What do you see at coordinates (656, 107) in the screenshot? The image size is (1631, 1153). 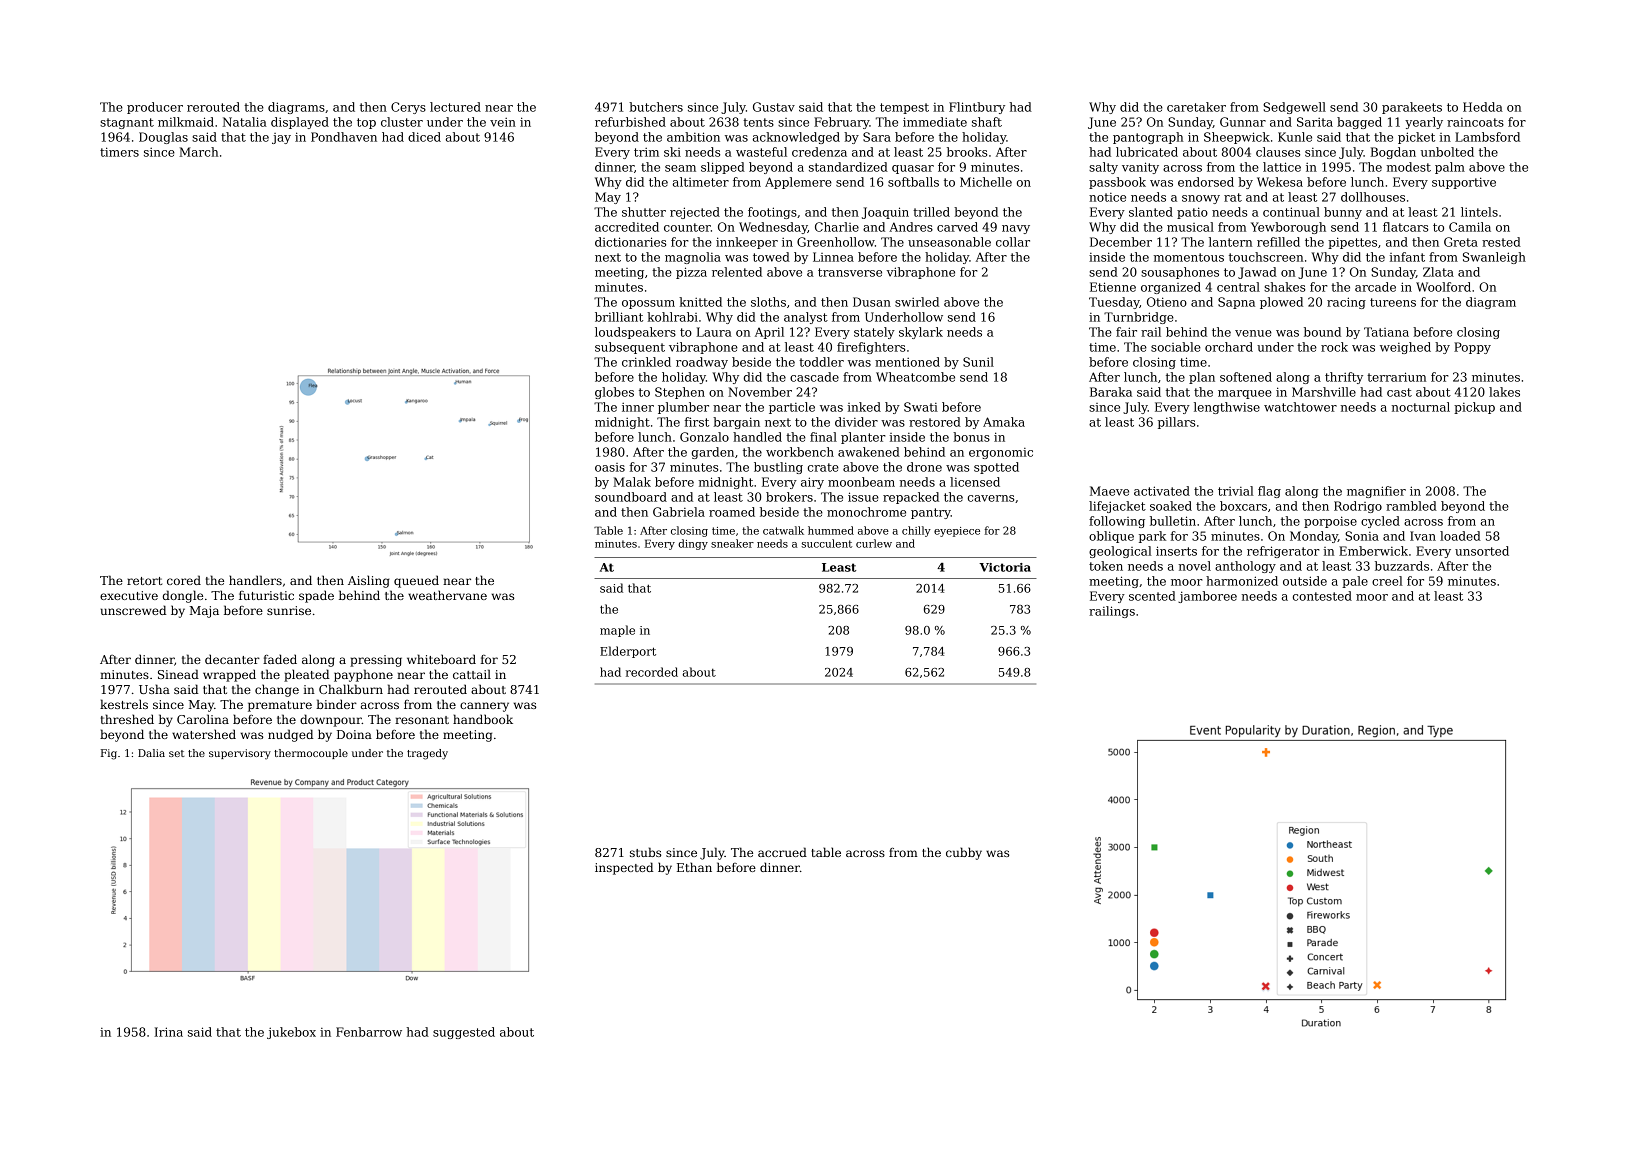 I see `butchers` at bounding box center [656, 107].
